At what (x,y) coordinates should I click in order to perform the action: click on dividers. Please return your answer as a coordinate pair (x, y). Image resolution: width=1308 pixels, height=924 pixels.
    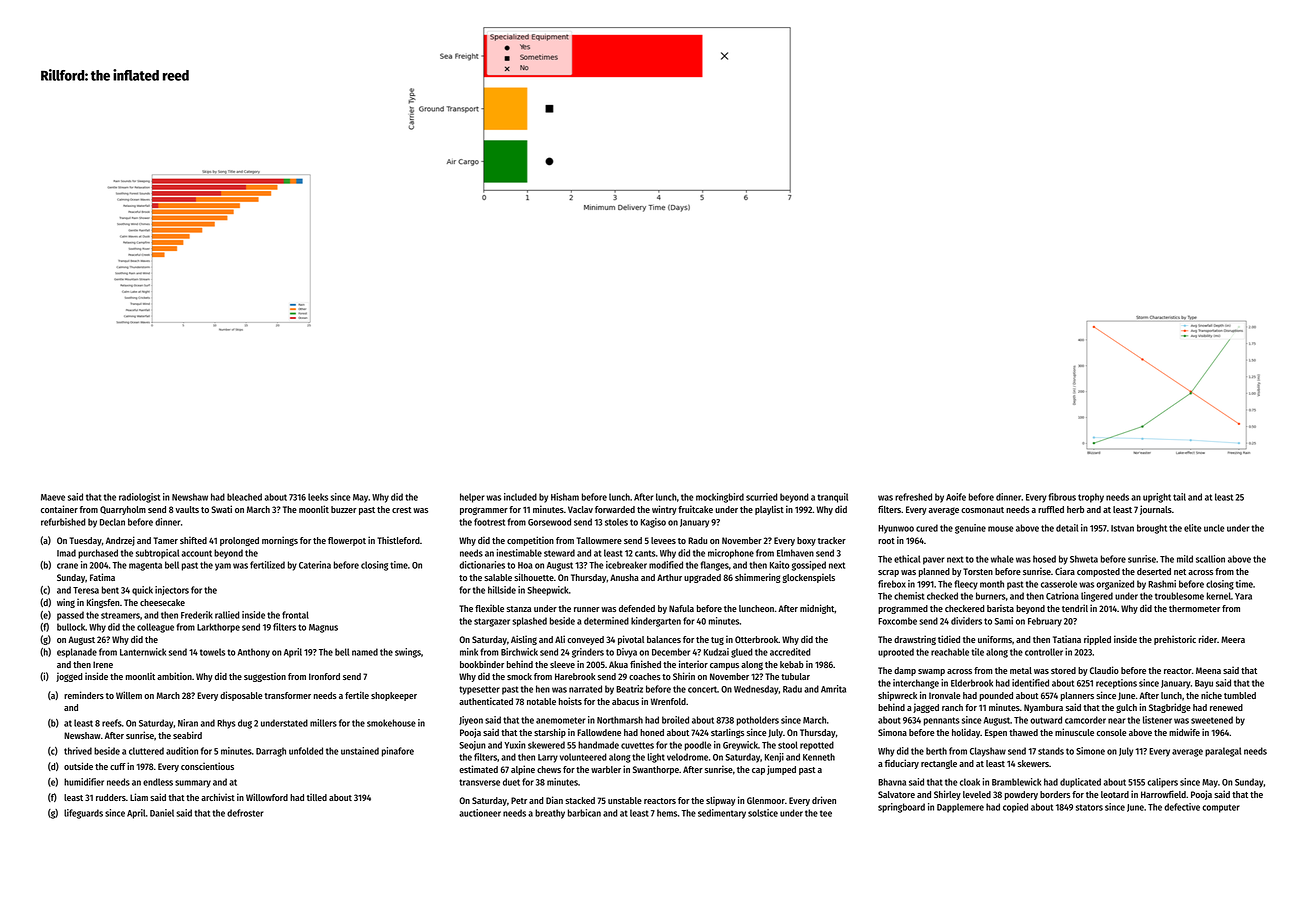
    Looking at the image, I should click on (966, 621).
